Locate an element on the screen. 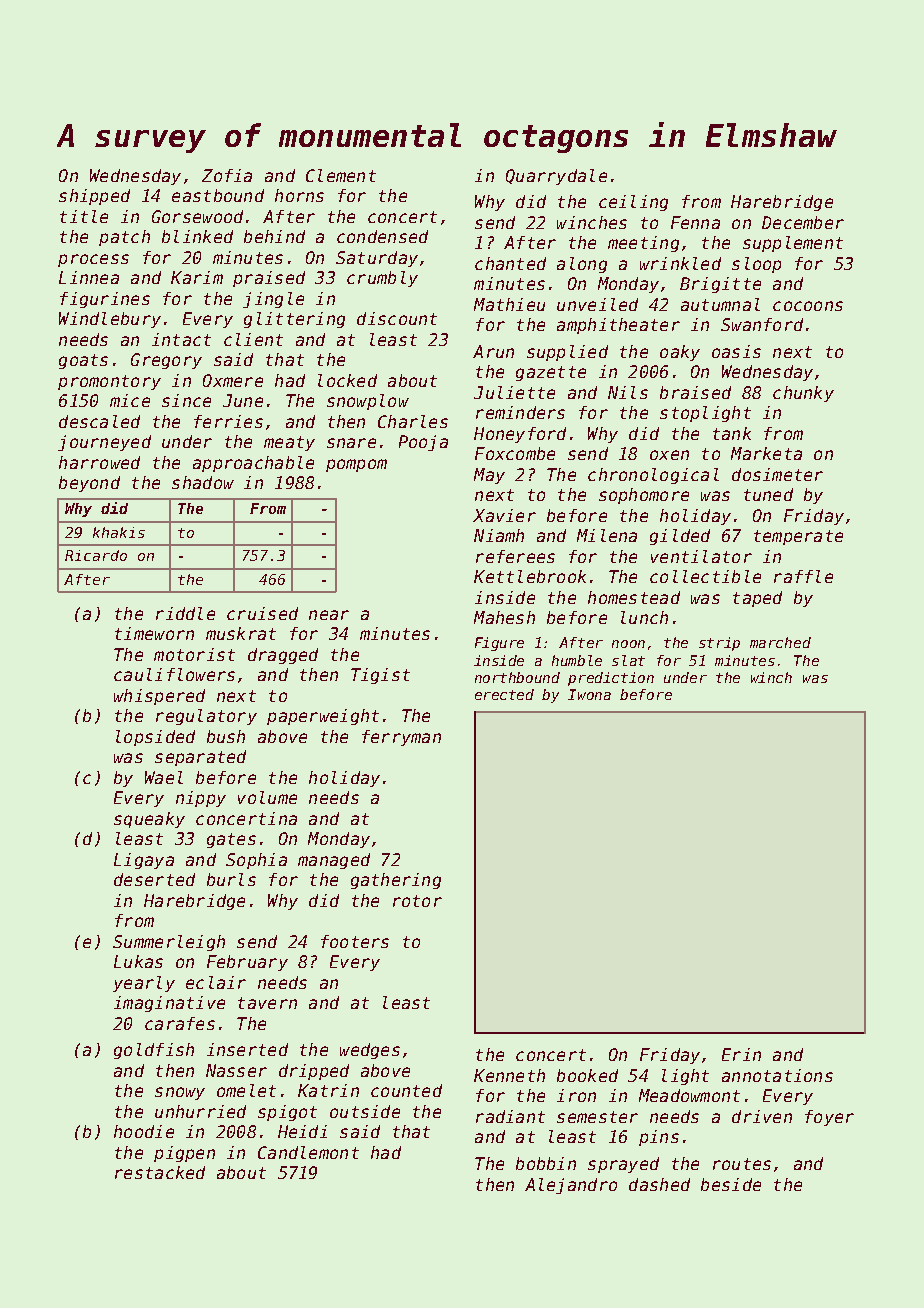 This screenshot has width=924, height=1308. rotor is located at coordinates (417, 901).
